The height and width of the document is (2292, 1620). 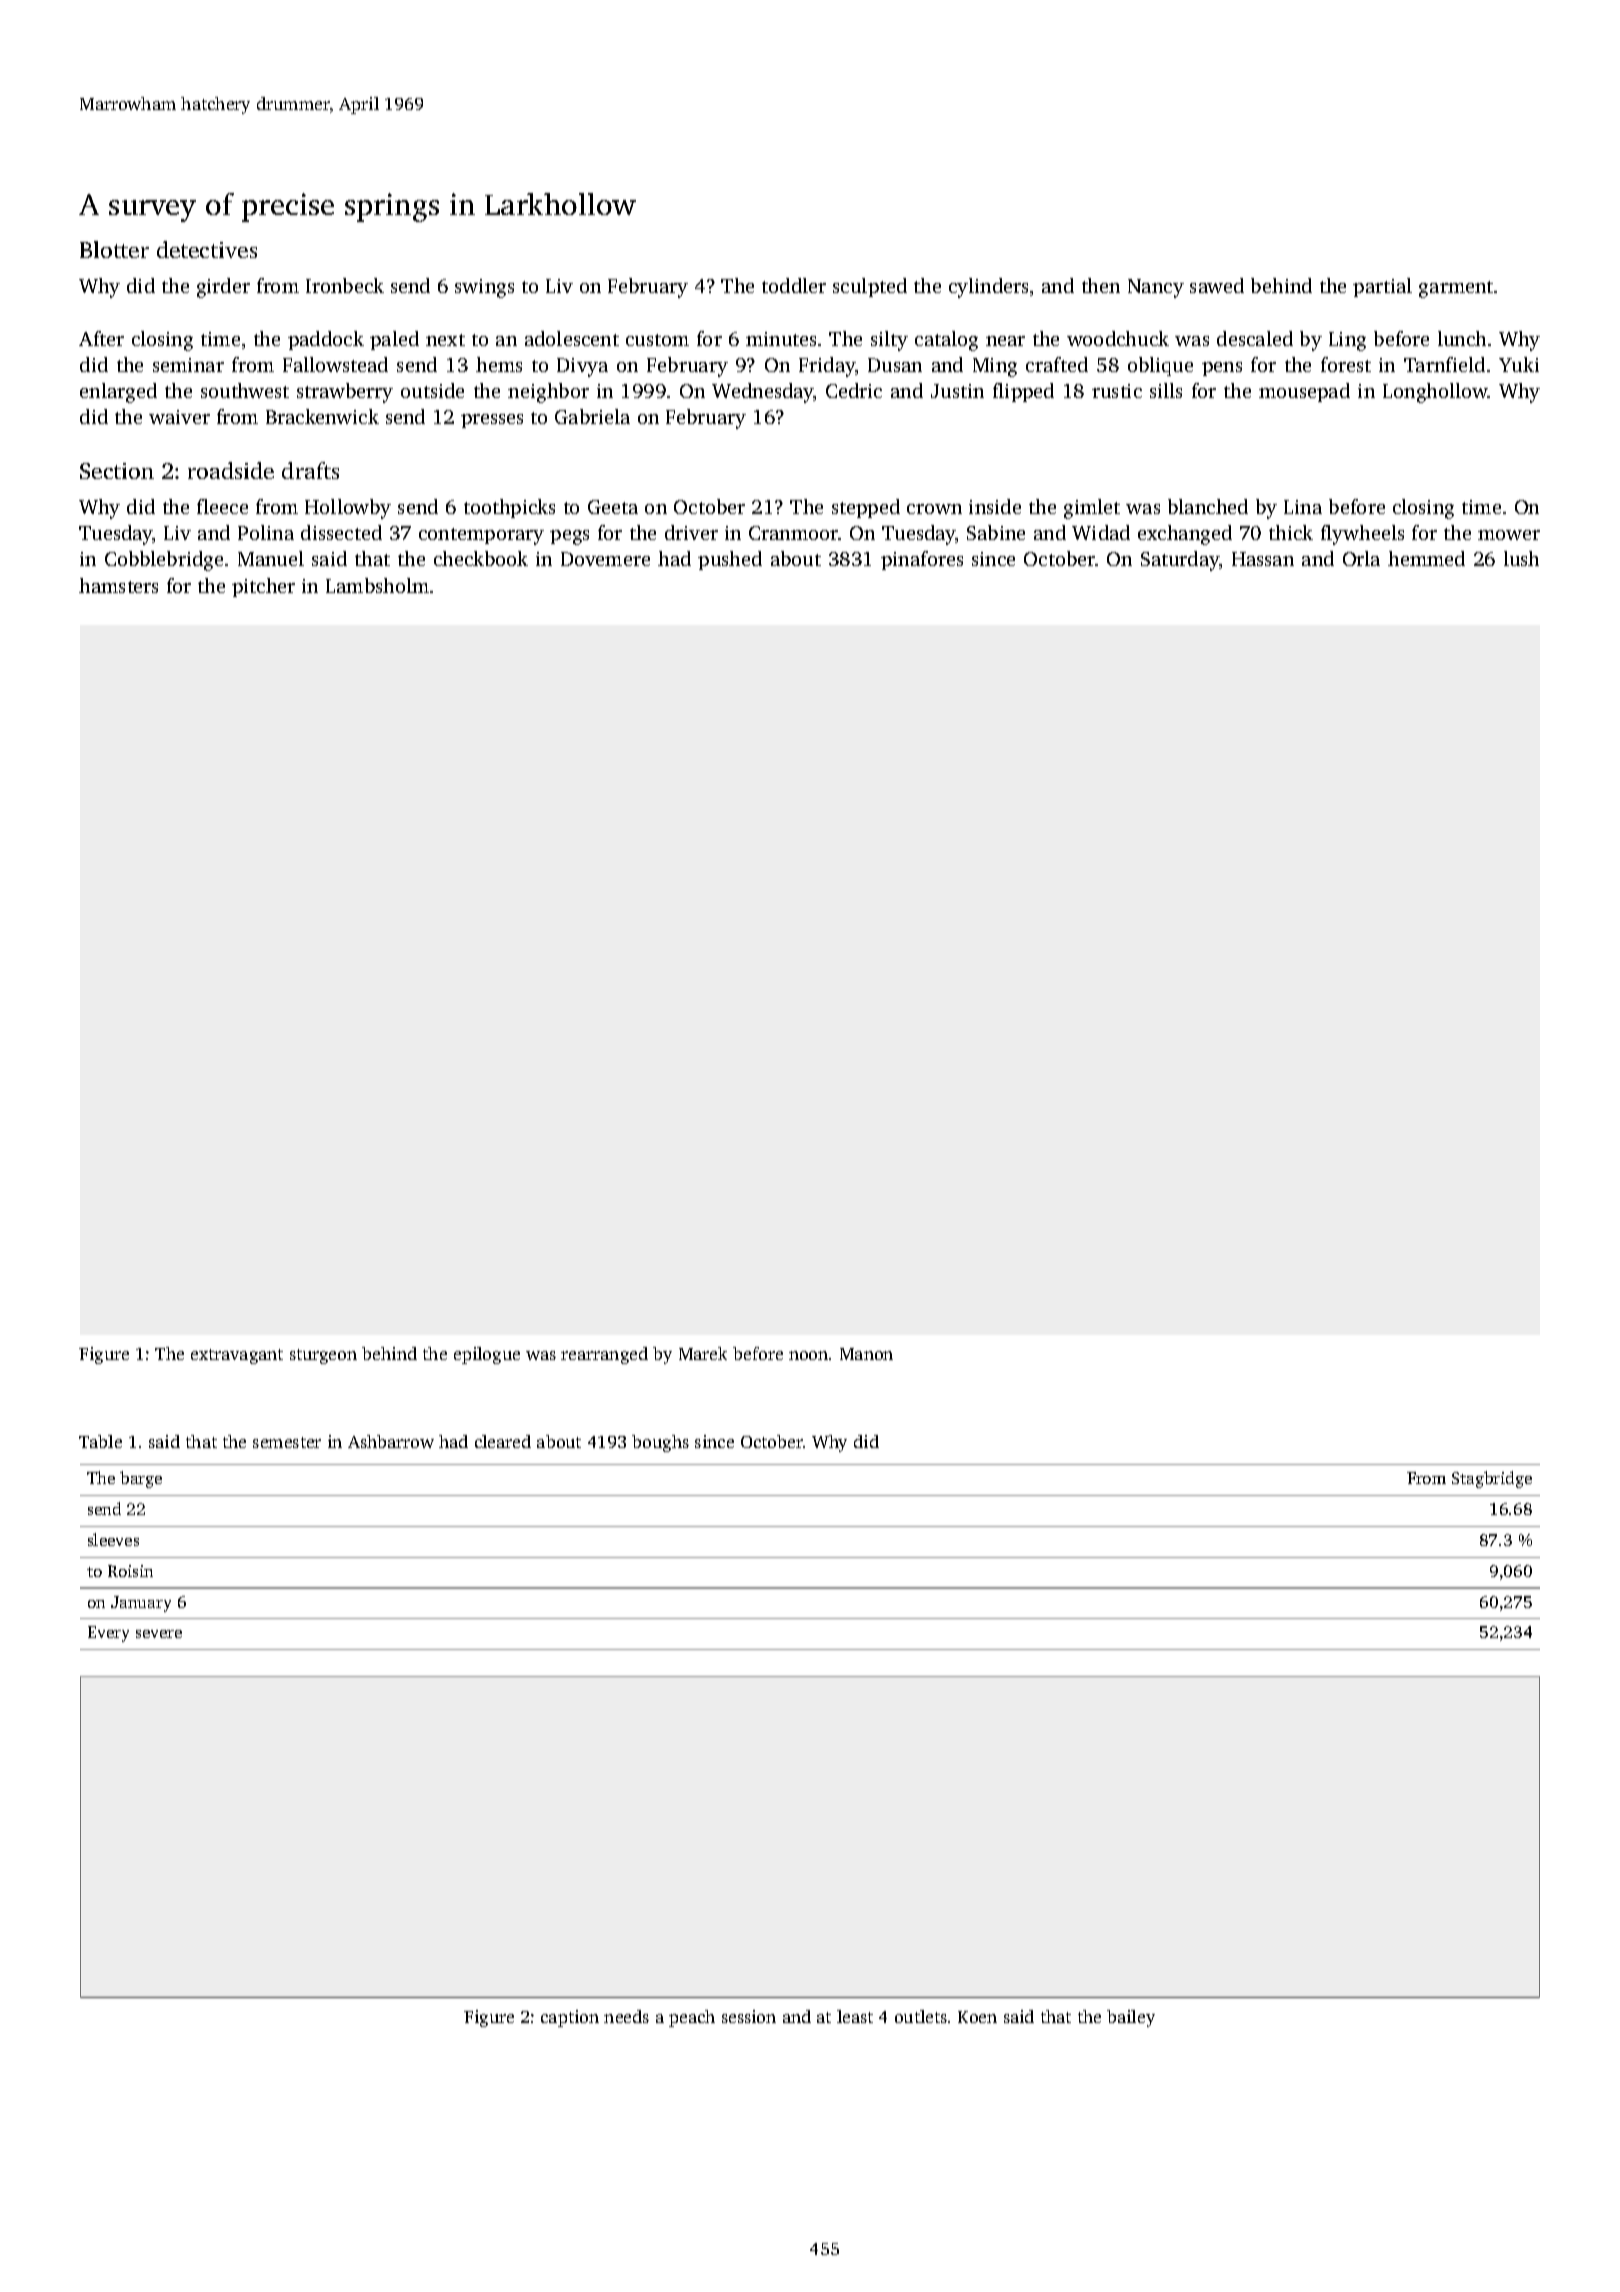 What do you see at coordinates (922, 560) in the document?
I see `pinafores` at bounding box center [922, 560].
